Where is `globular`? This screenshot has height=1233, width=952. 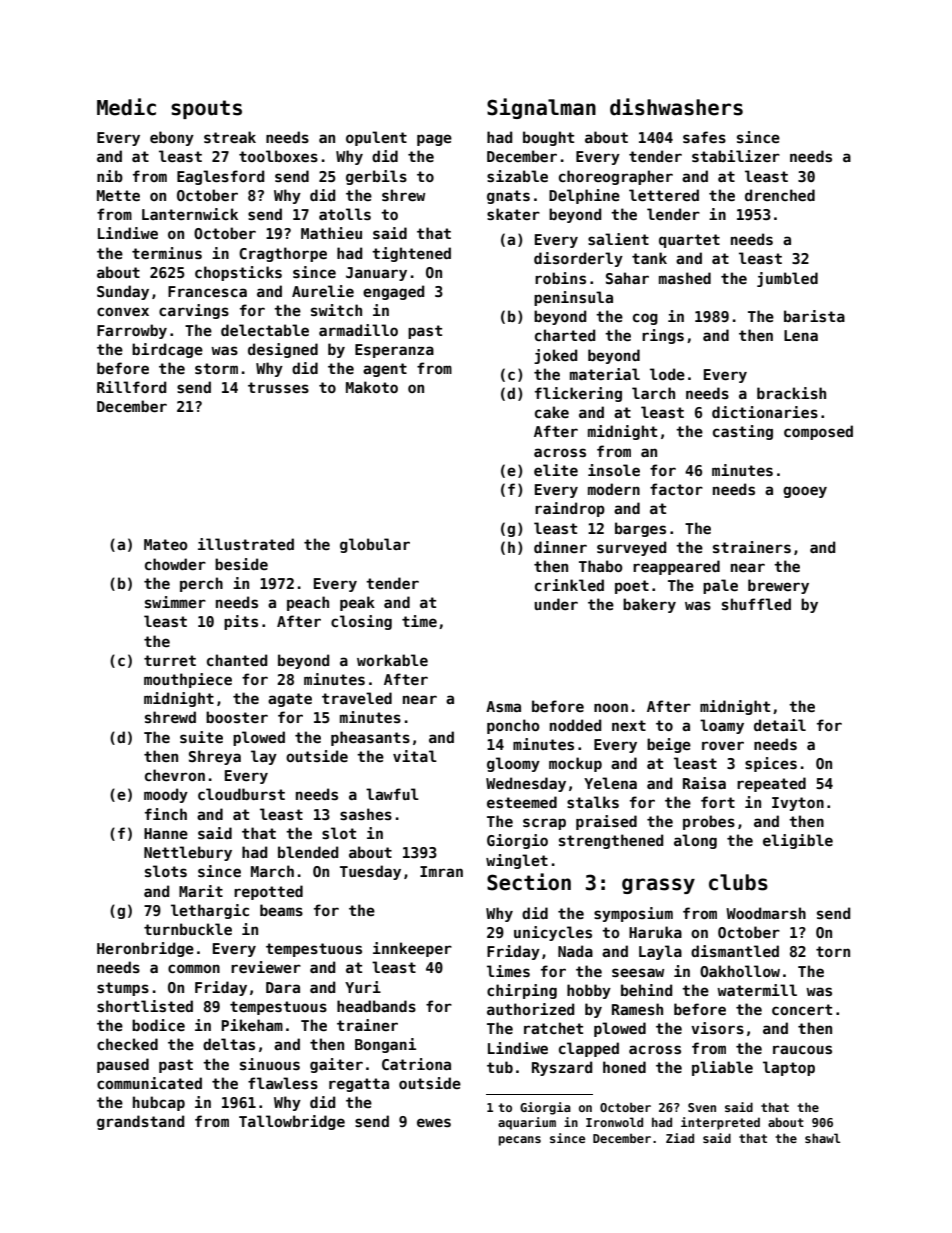 globular is located at coordinates (375, 545).
